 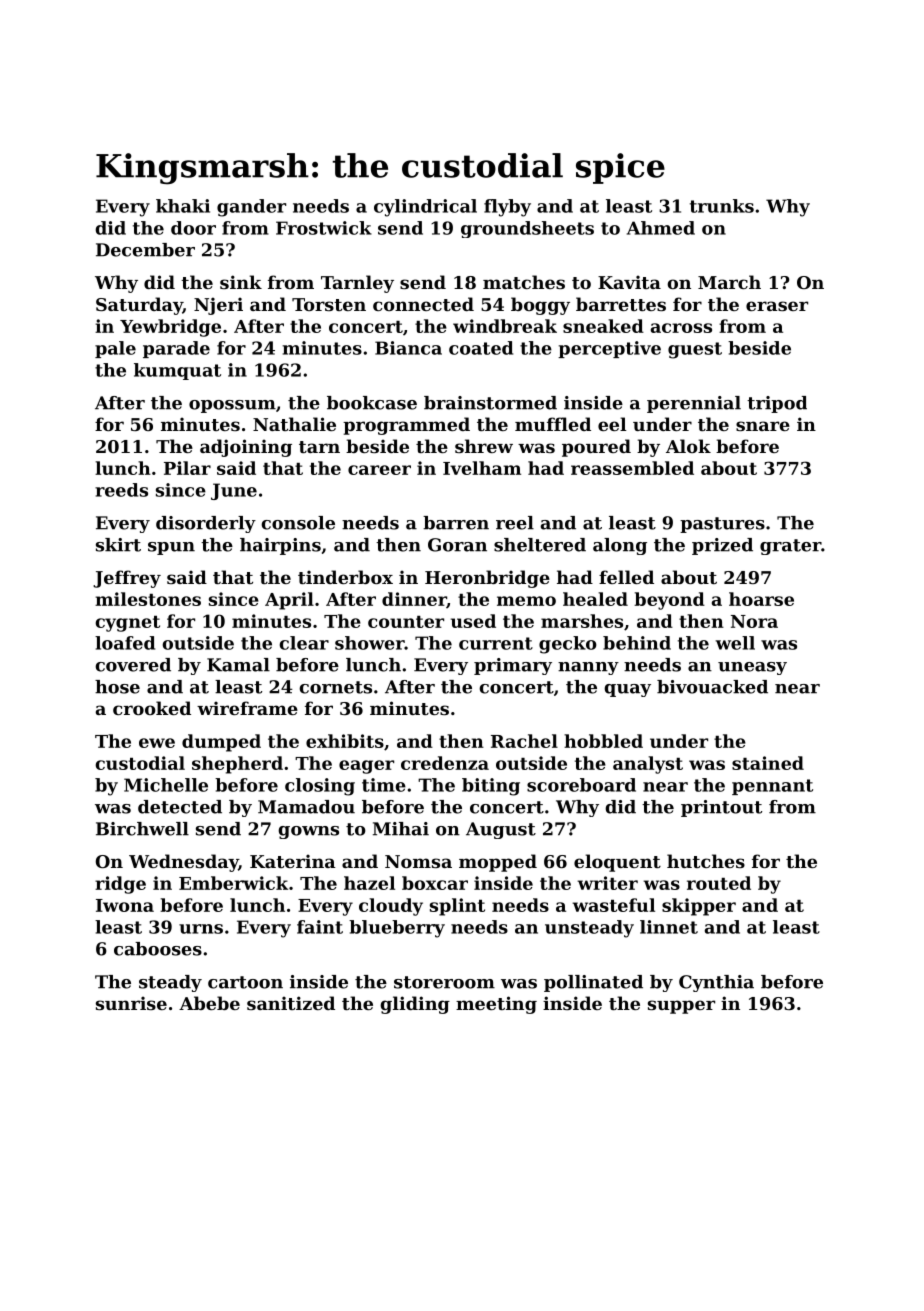 What do you see at coordinates (251, 208) in the page?
I see `gander` at bounding box center [251, 208].
